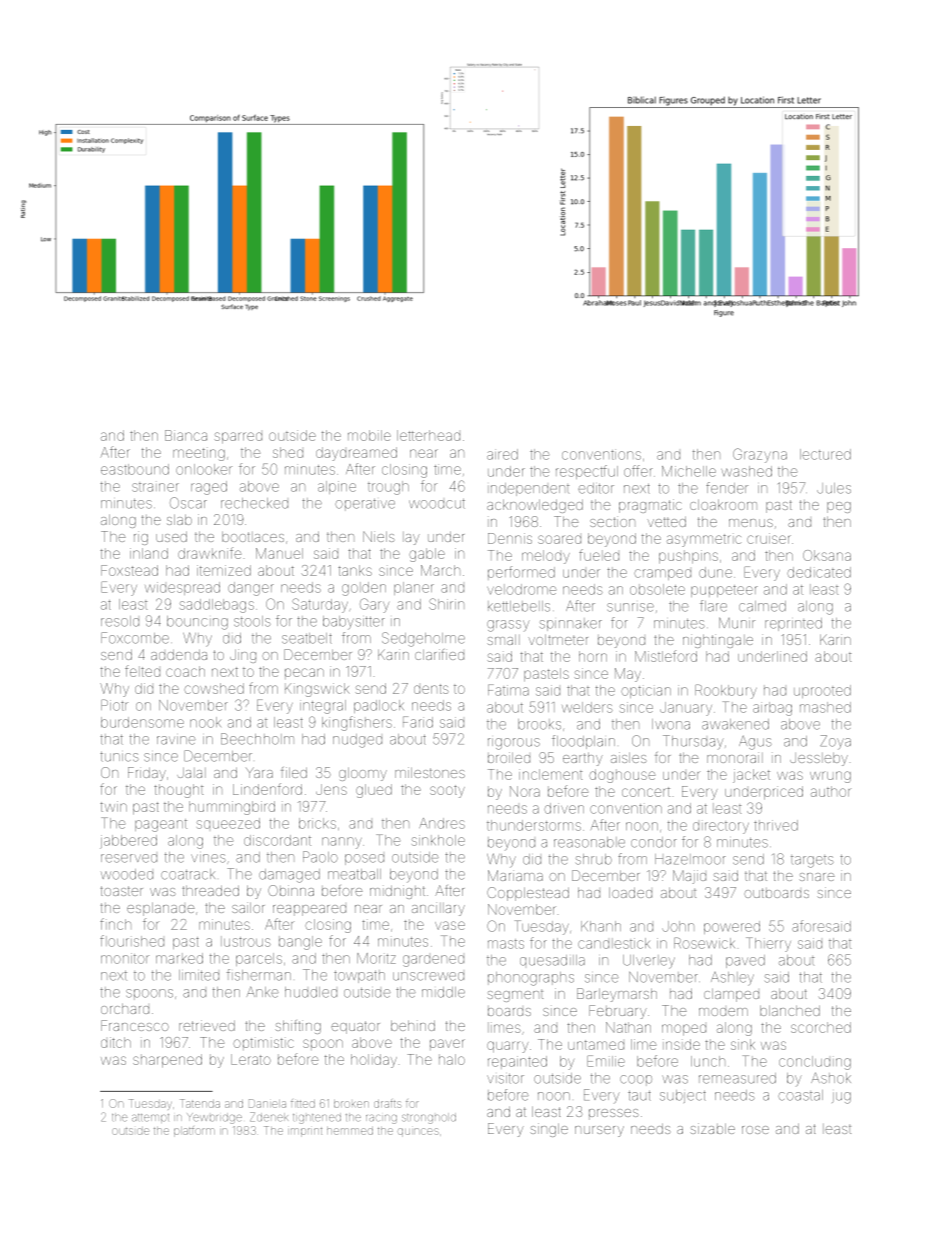 This page has height=1233, width=952. What do you see at coordinates (303, 1103) in the page?
I see `fitted` at bounding box center [303, 1103].
